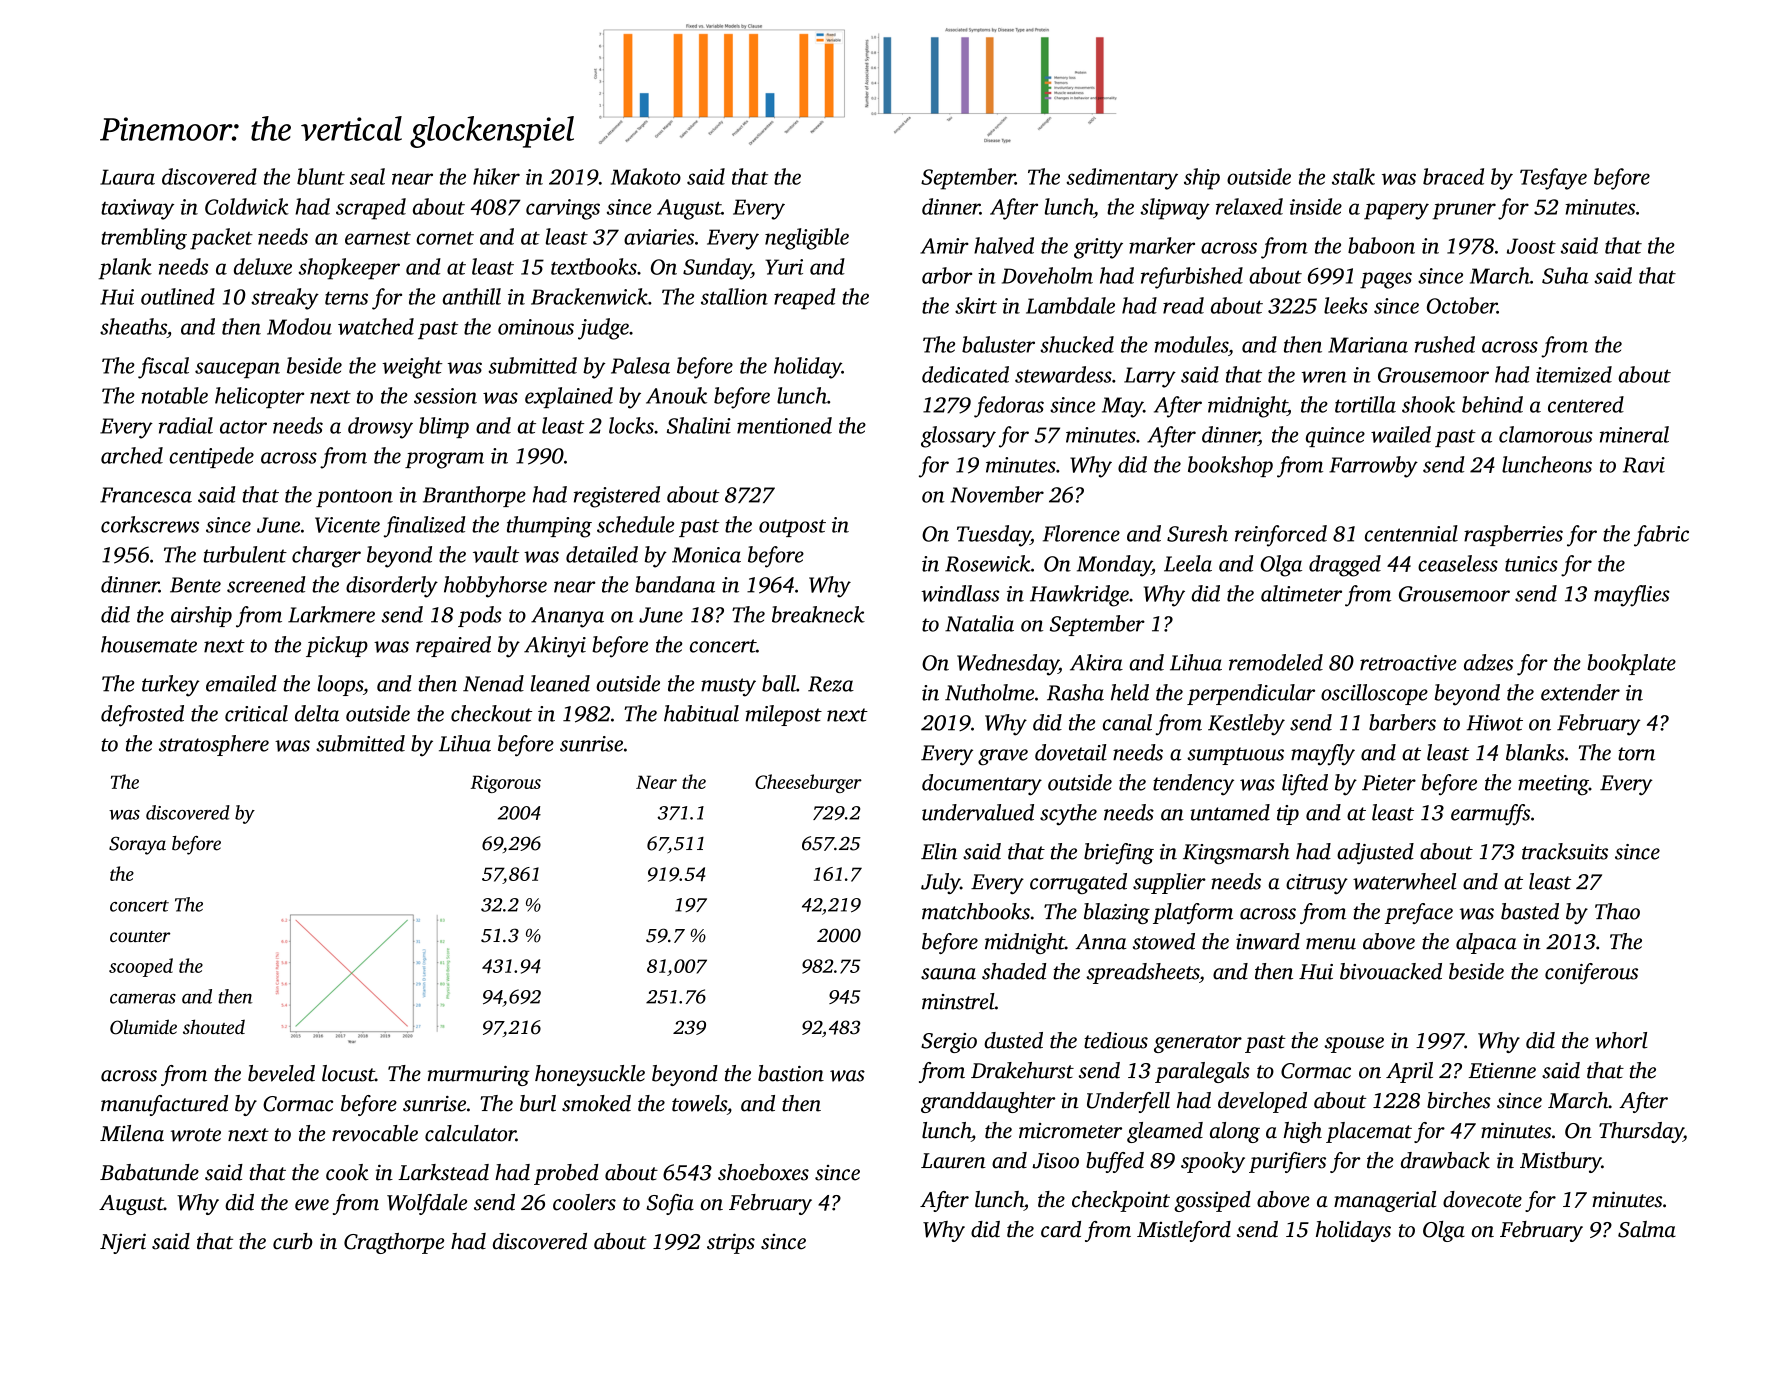  What do you see at coordinates (337, 646) in the screenshot?
I see `pickup` at bounding box center [337, 646].
